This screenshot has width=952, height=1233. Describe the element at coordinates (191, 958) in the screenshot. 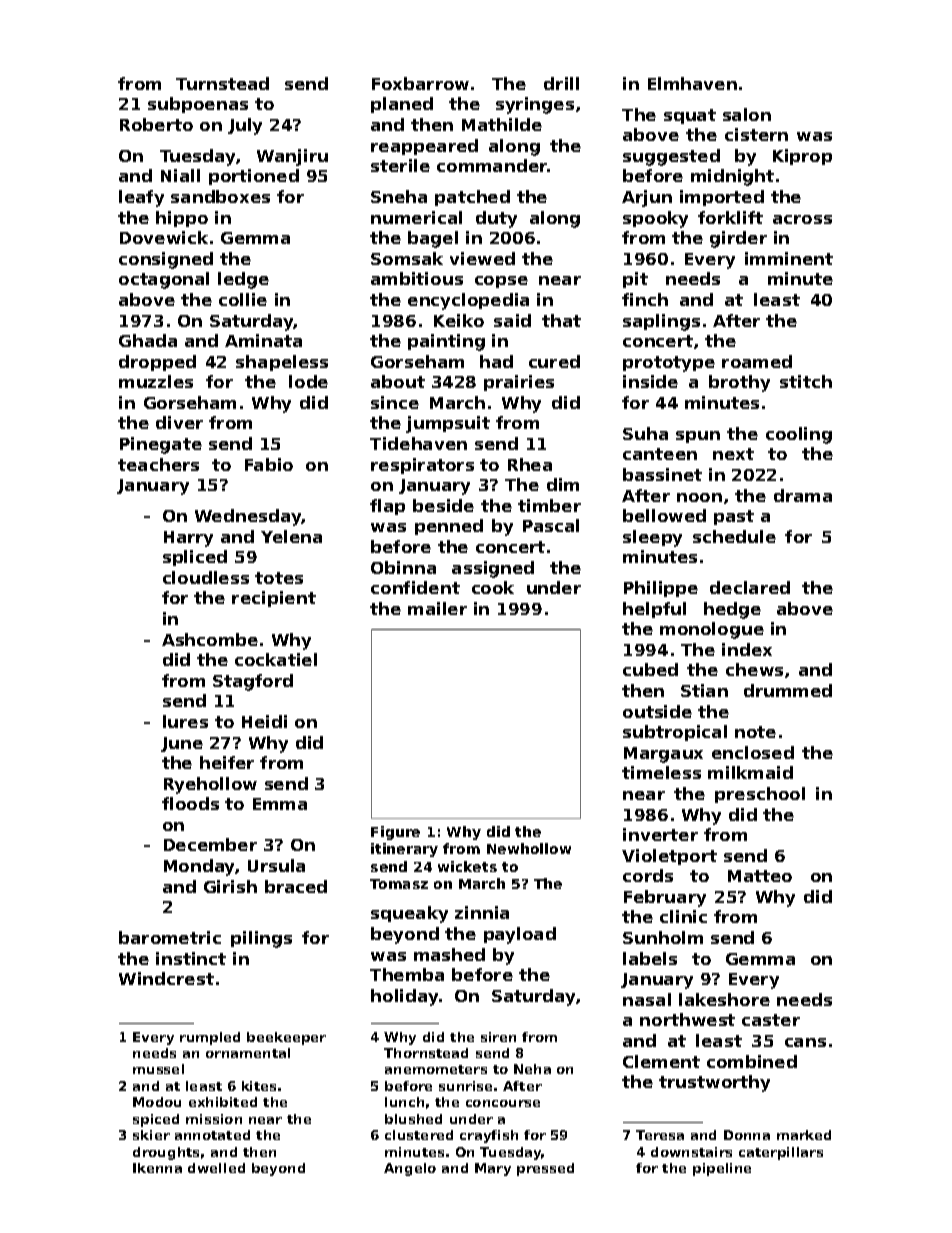

I see `instinct` at that location.
